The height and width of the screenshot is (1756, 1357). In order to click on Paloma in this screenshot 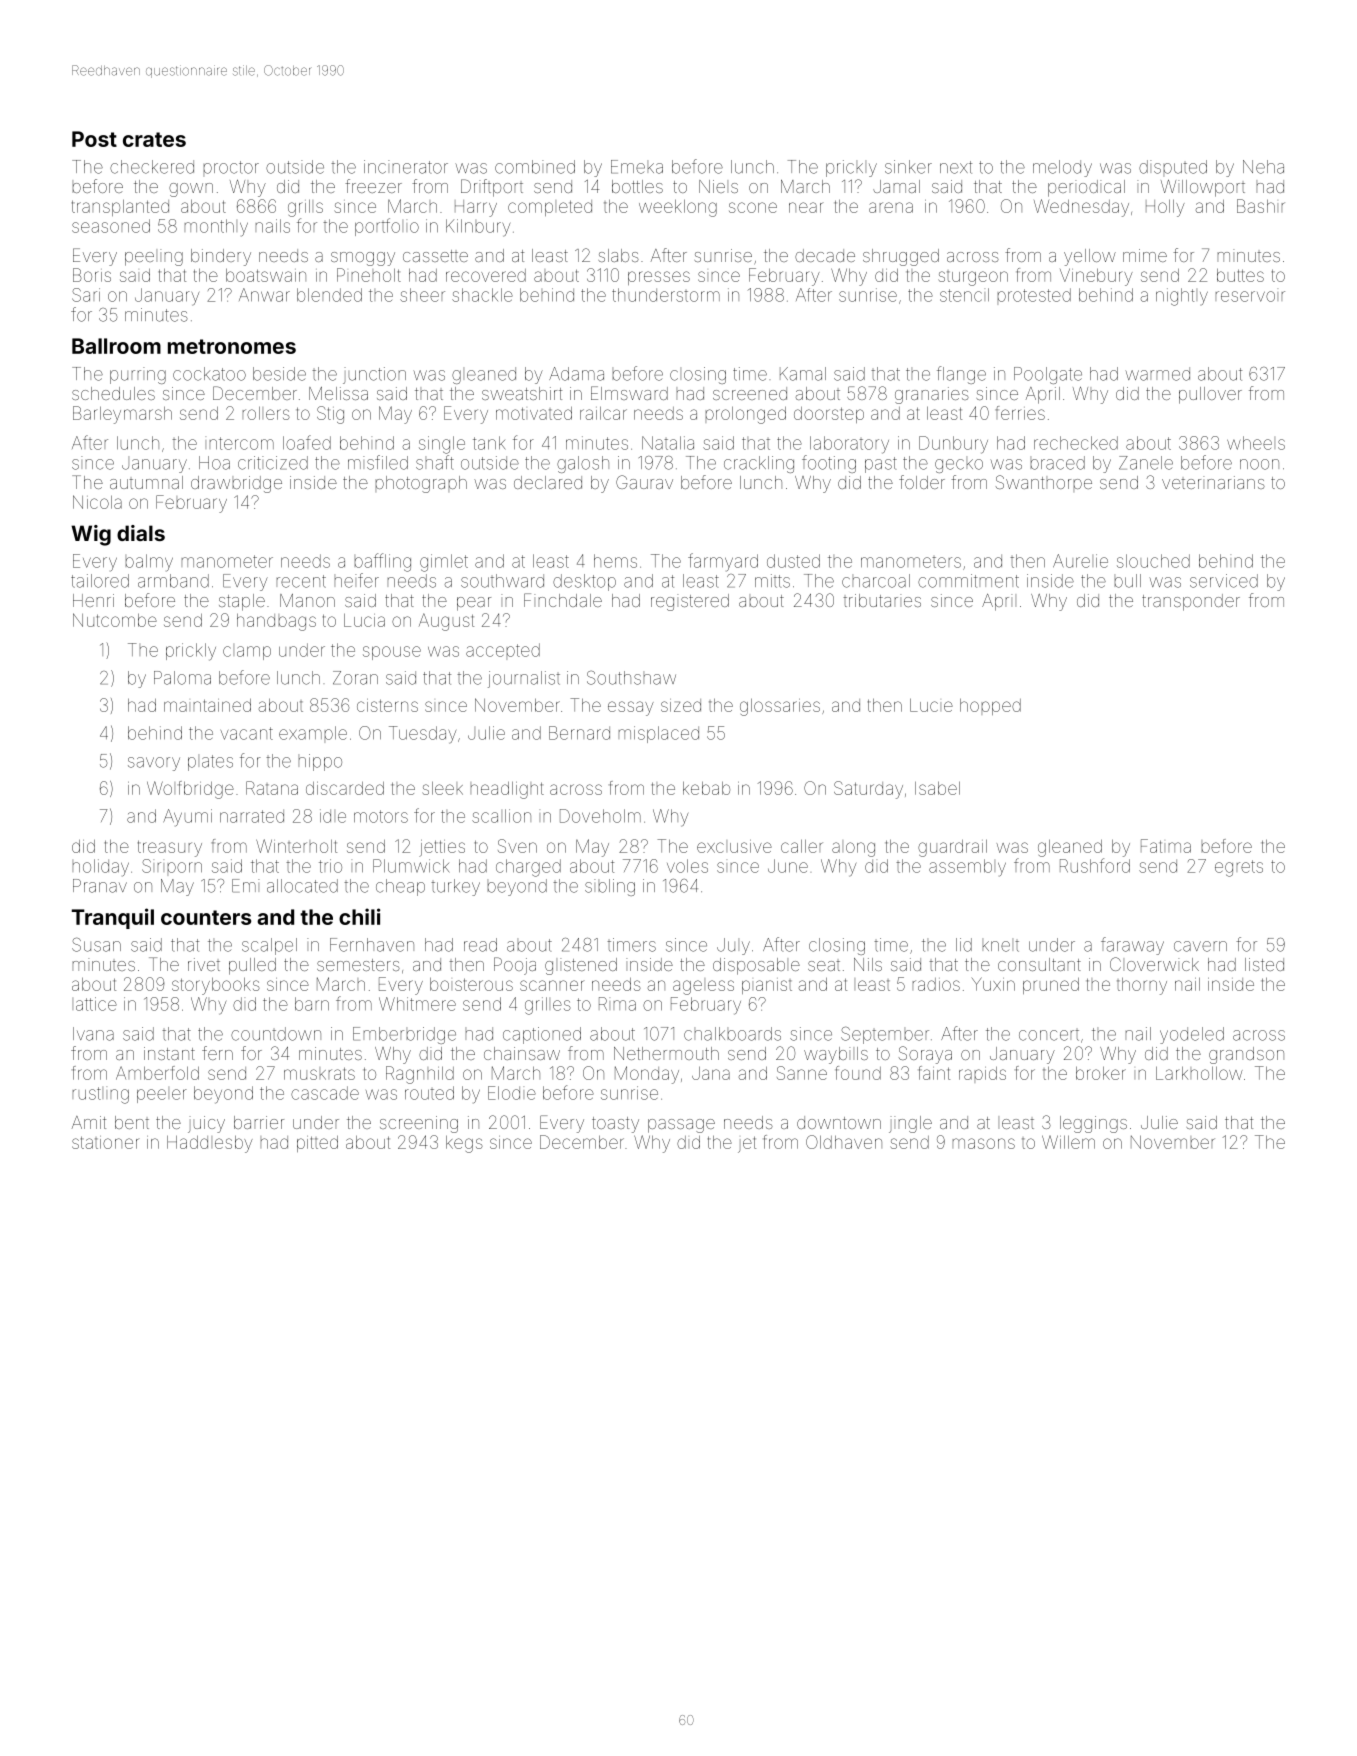, I will do `click(182, 678)`.
